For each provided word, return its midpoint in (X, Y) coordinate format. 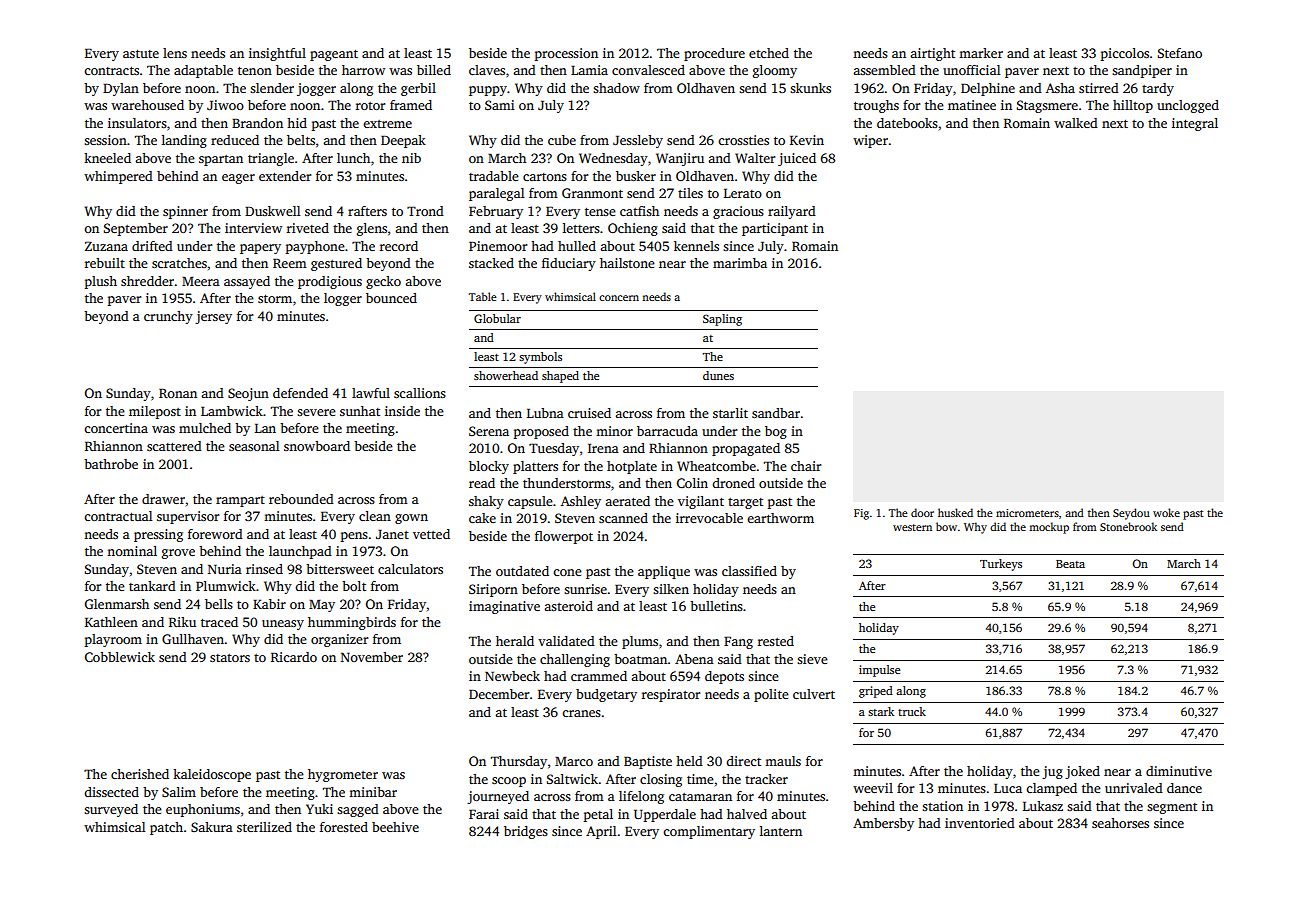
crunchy (168, 317)
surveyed (111, 810)
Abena (694, 659)
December (499, 694)
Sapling (722, 320)
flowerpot (564, 537)
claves (487, 70)
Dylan (121, 89)
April (601, 832)
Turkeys (1001, 565)
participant (775, 229)
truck (912, 711)
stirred (1099, 88)
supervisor (188, 517)
